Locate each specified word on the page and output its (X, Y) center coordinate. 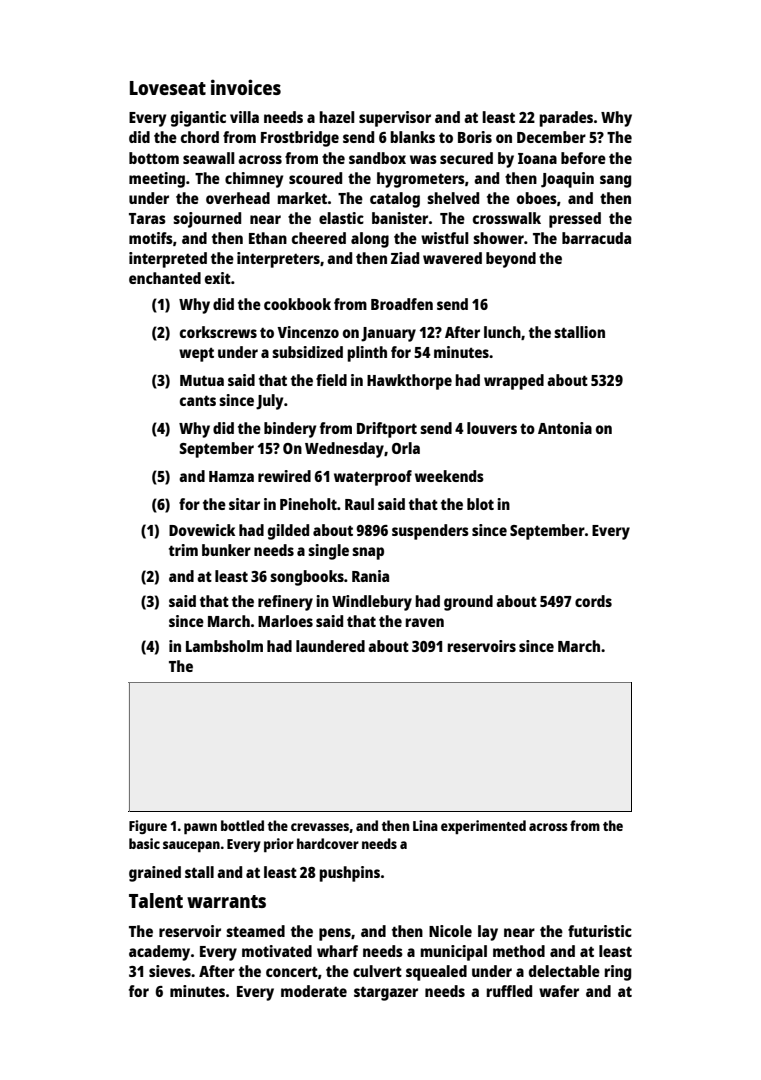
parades (566, 119)
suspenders (430, 532)
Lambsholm (224, 646)
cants (198, 400)
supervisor (395, 119)
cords (593, 601)
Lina (425, 825)
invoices (246, 87)
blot (480, 504)
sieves (170, 971)
